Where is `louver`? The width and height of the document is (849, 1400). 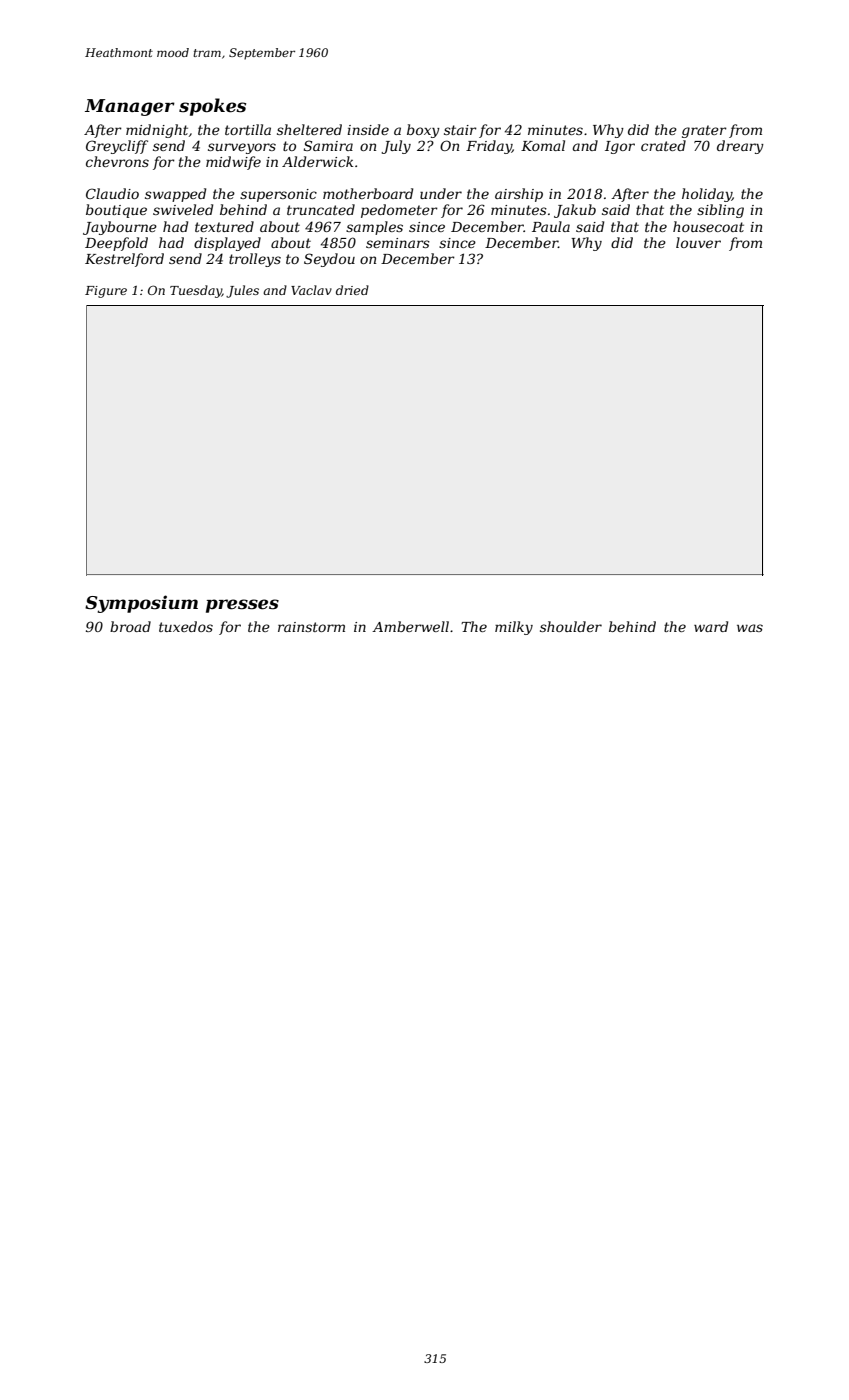 louver is located at coordinates (698, 242).
